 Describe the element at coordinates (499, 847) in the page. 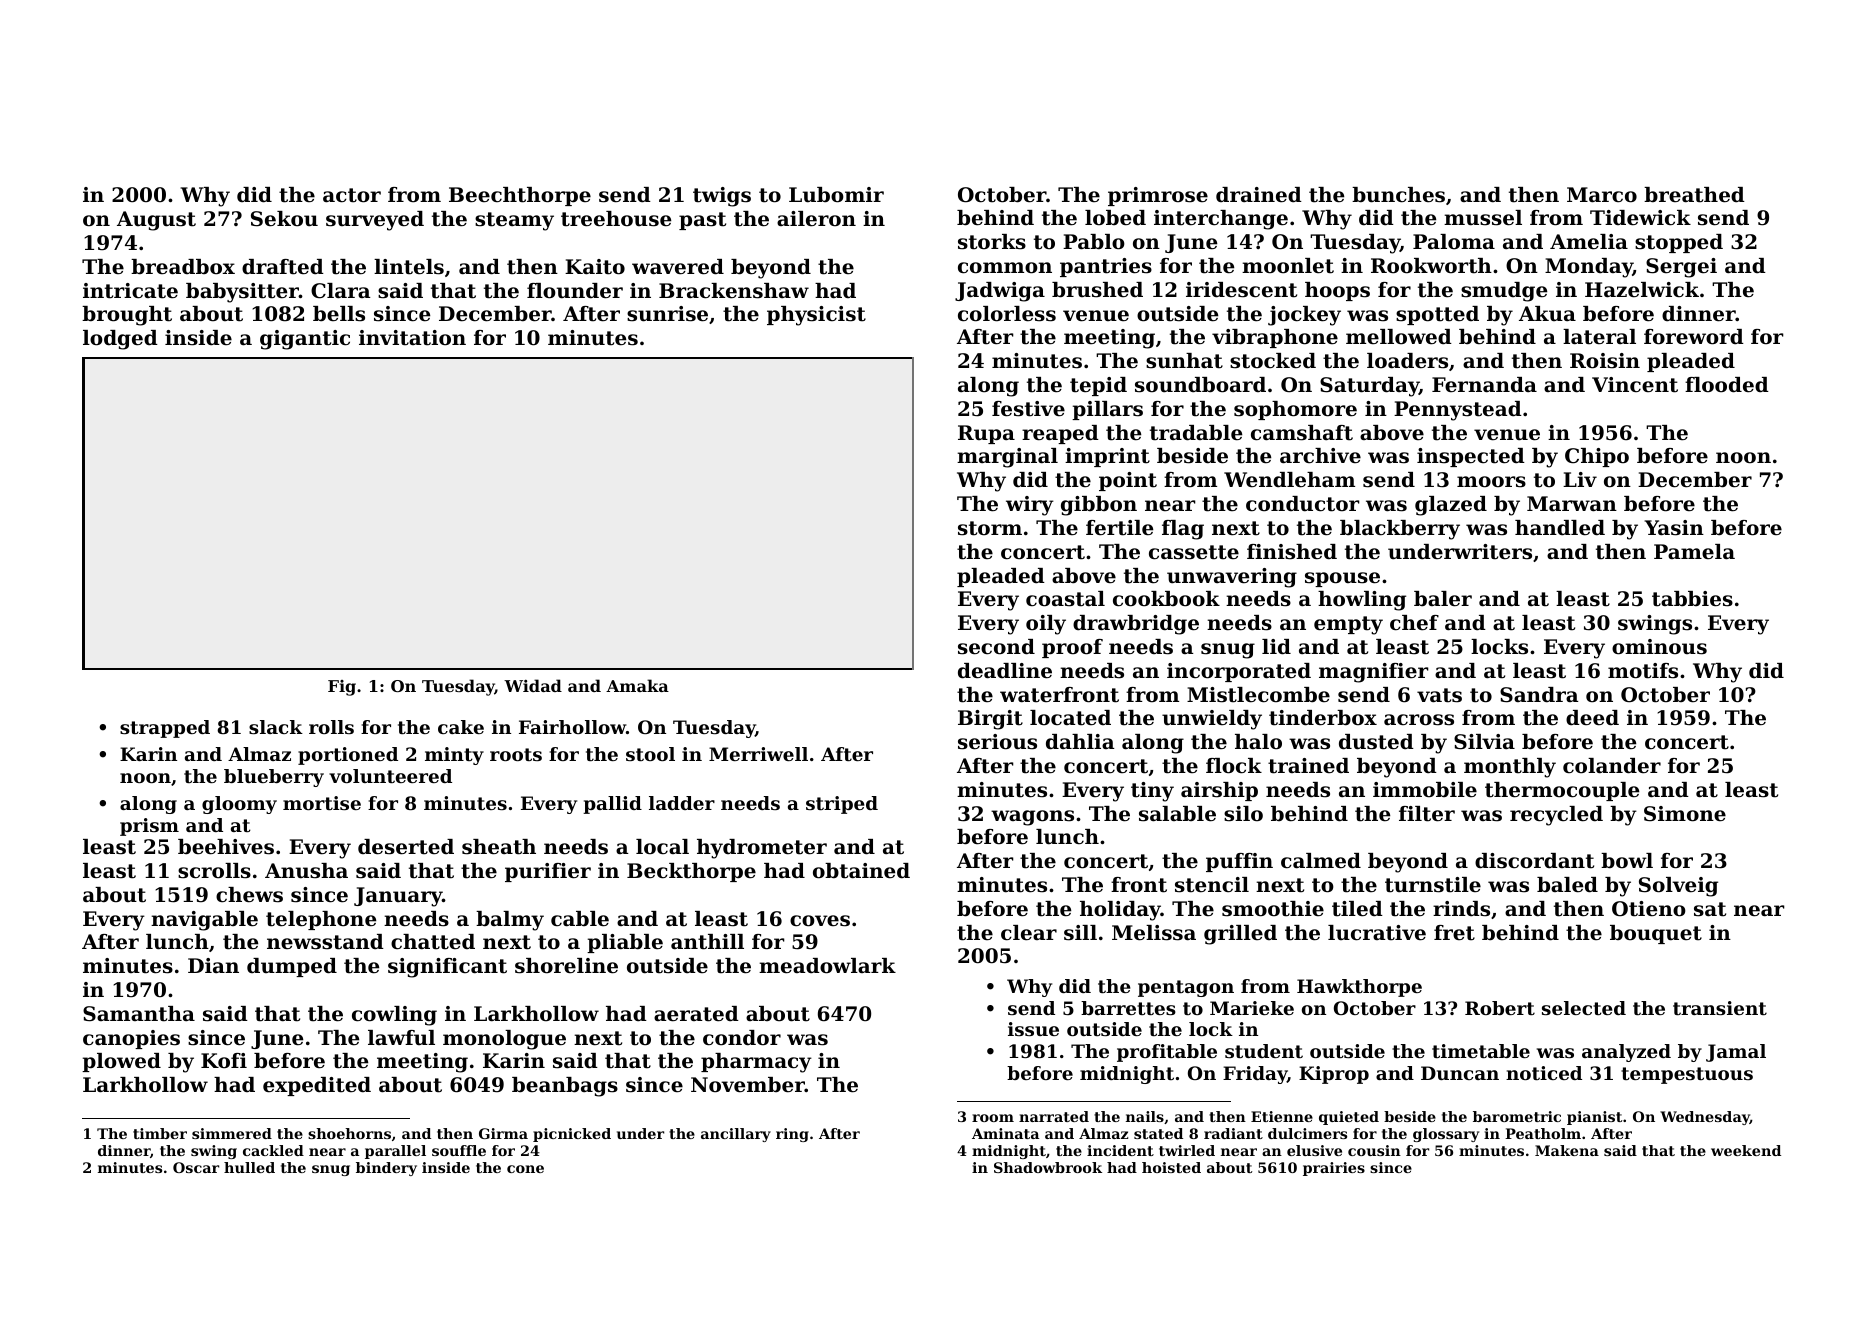

I see `sheath` at that location.
